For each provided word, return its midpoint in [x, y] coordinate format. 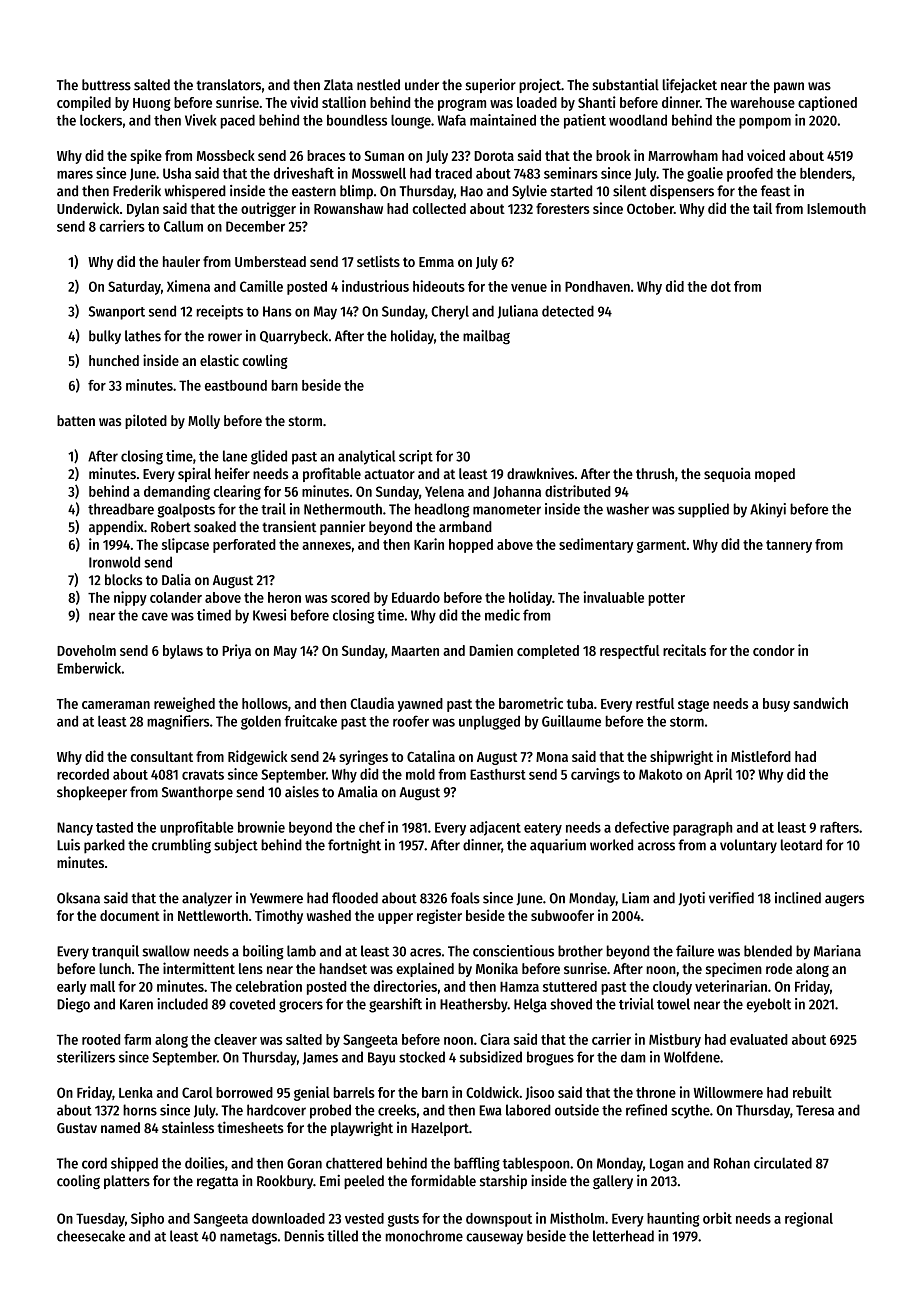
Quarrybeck [294, 337]
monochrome [424, 1236]
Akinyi [768, 510]
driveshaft [304, 173]
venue [529, 288]
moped [775, 475]
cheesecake [91, 1236]
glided [269, 457]
